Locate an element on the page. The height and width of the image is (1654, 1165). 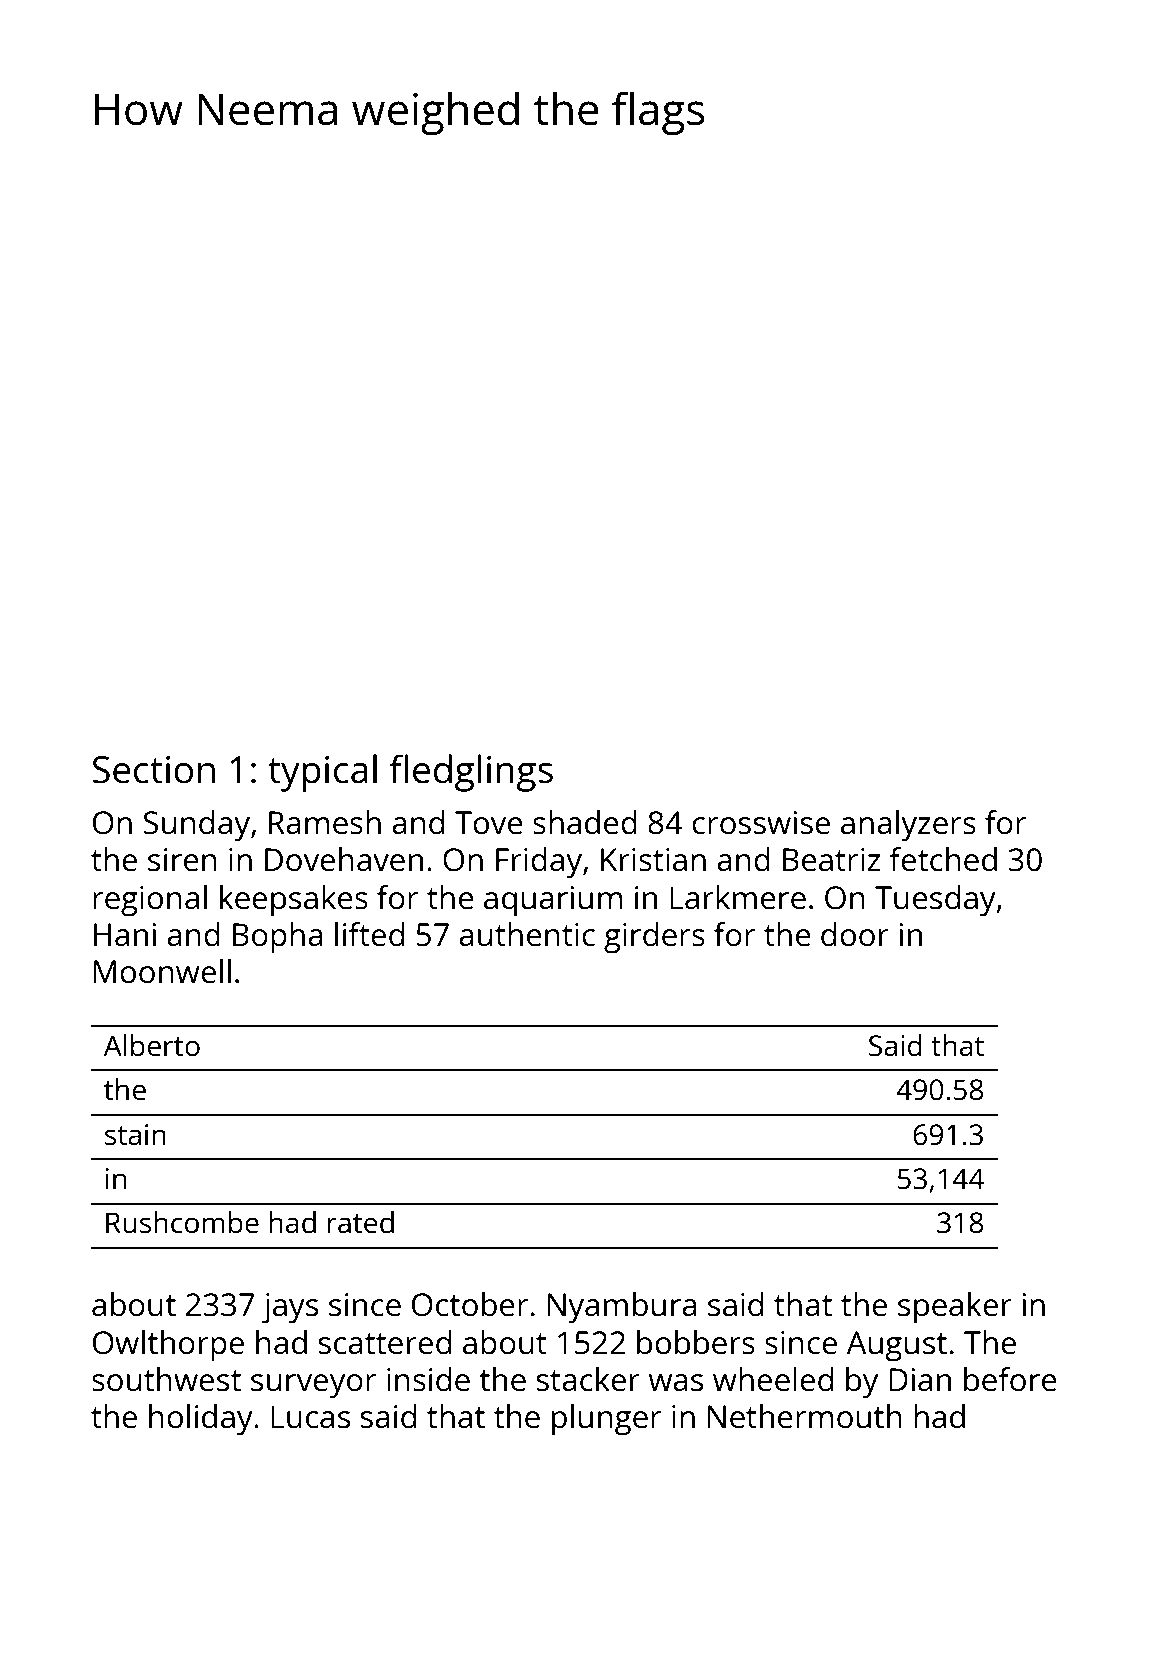
Tuesday is located at coordinates (935, 901).
